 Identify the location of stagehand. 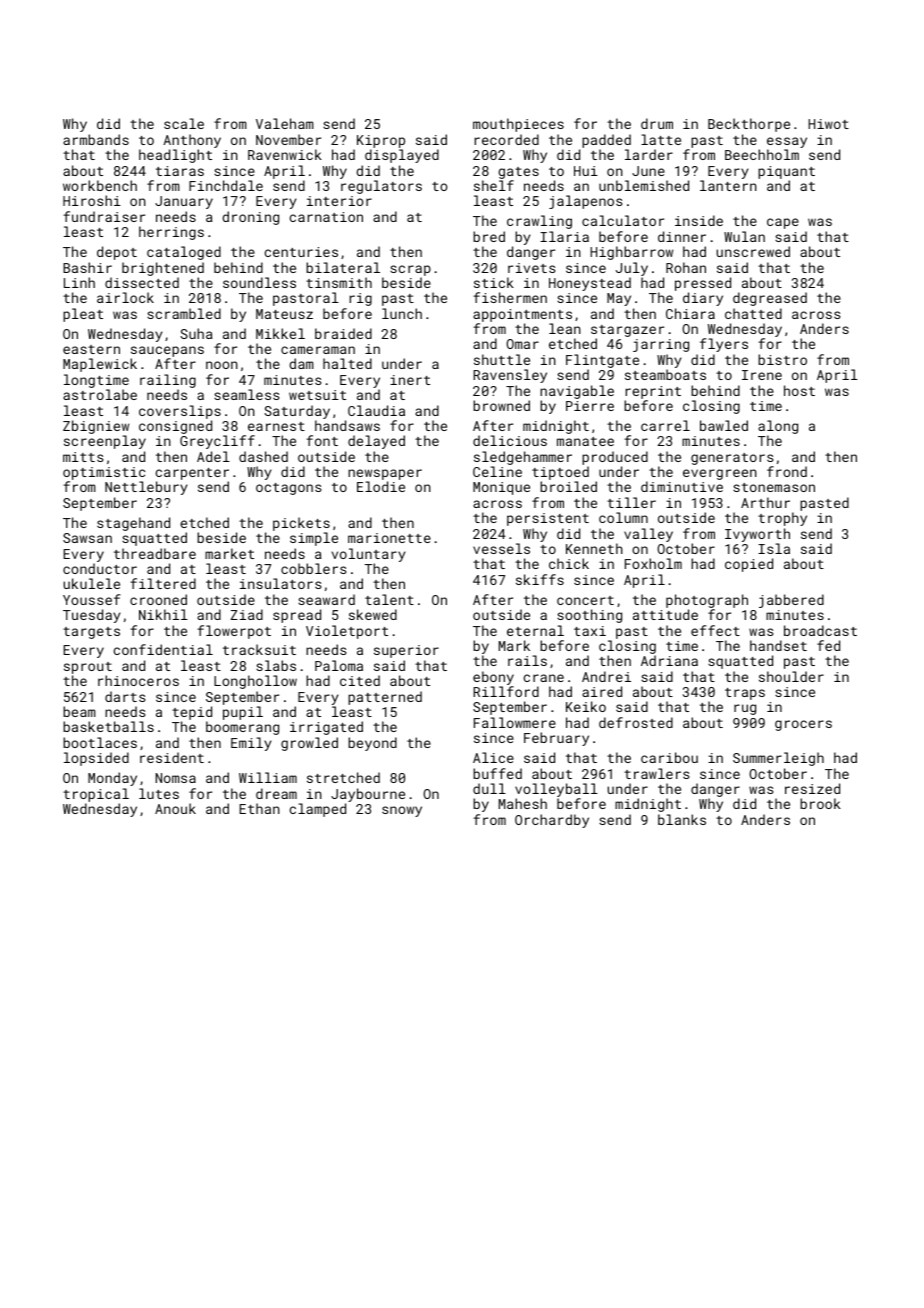
(133, 524).
